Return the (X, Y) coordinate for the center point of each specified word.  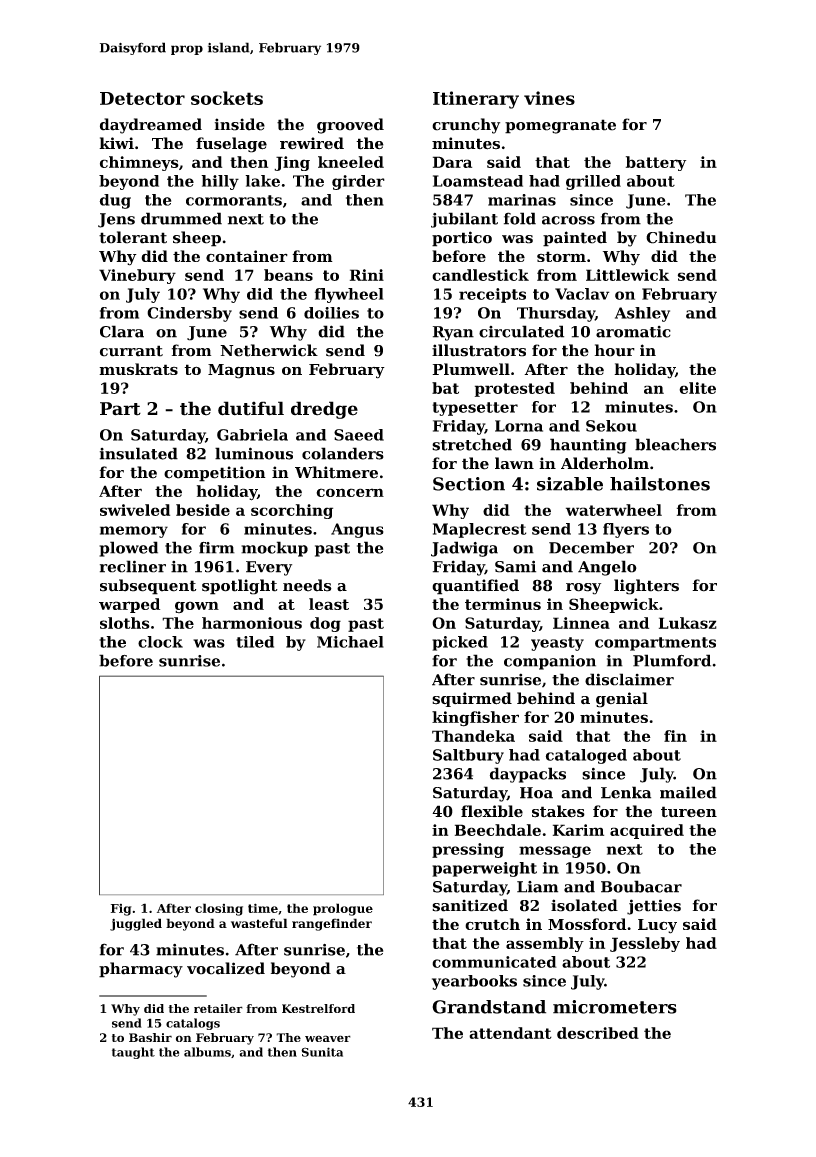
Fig (121, 910)
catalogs (193, 1024)
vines (549, 98)
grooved (350, 126)
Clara (122, 331)
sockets (227, 98)
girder (358, 182)
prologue (343, 909)
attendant (510, 1033)
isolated (584, 905)
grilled (593, 182)
